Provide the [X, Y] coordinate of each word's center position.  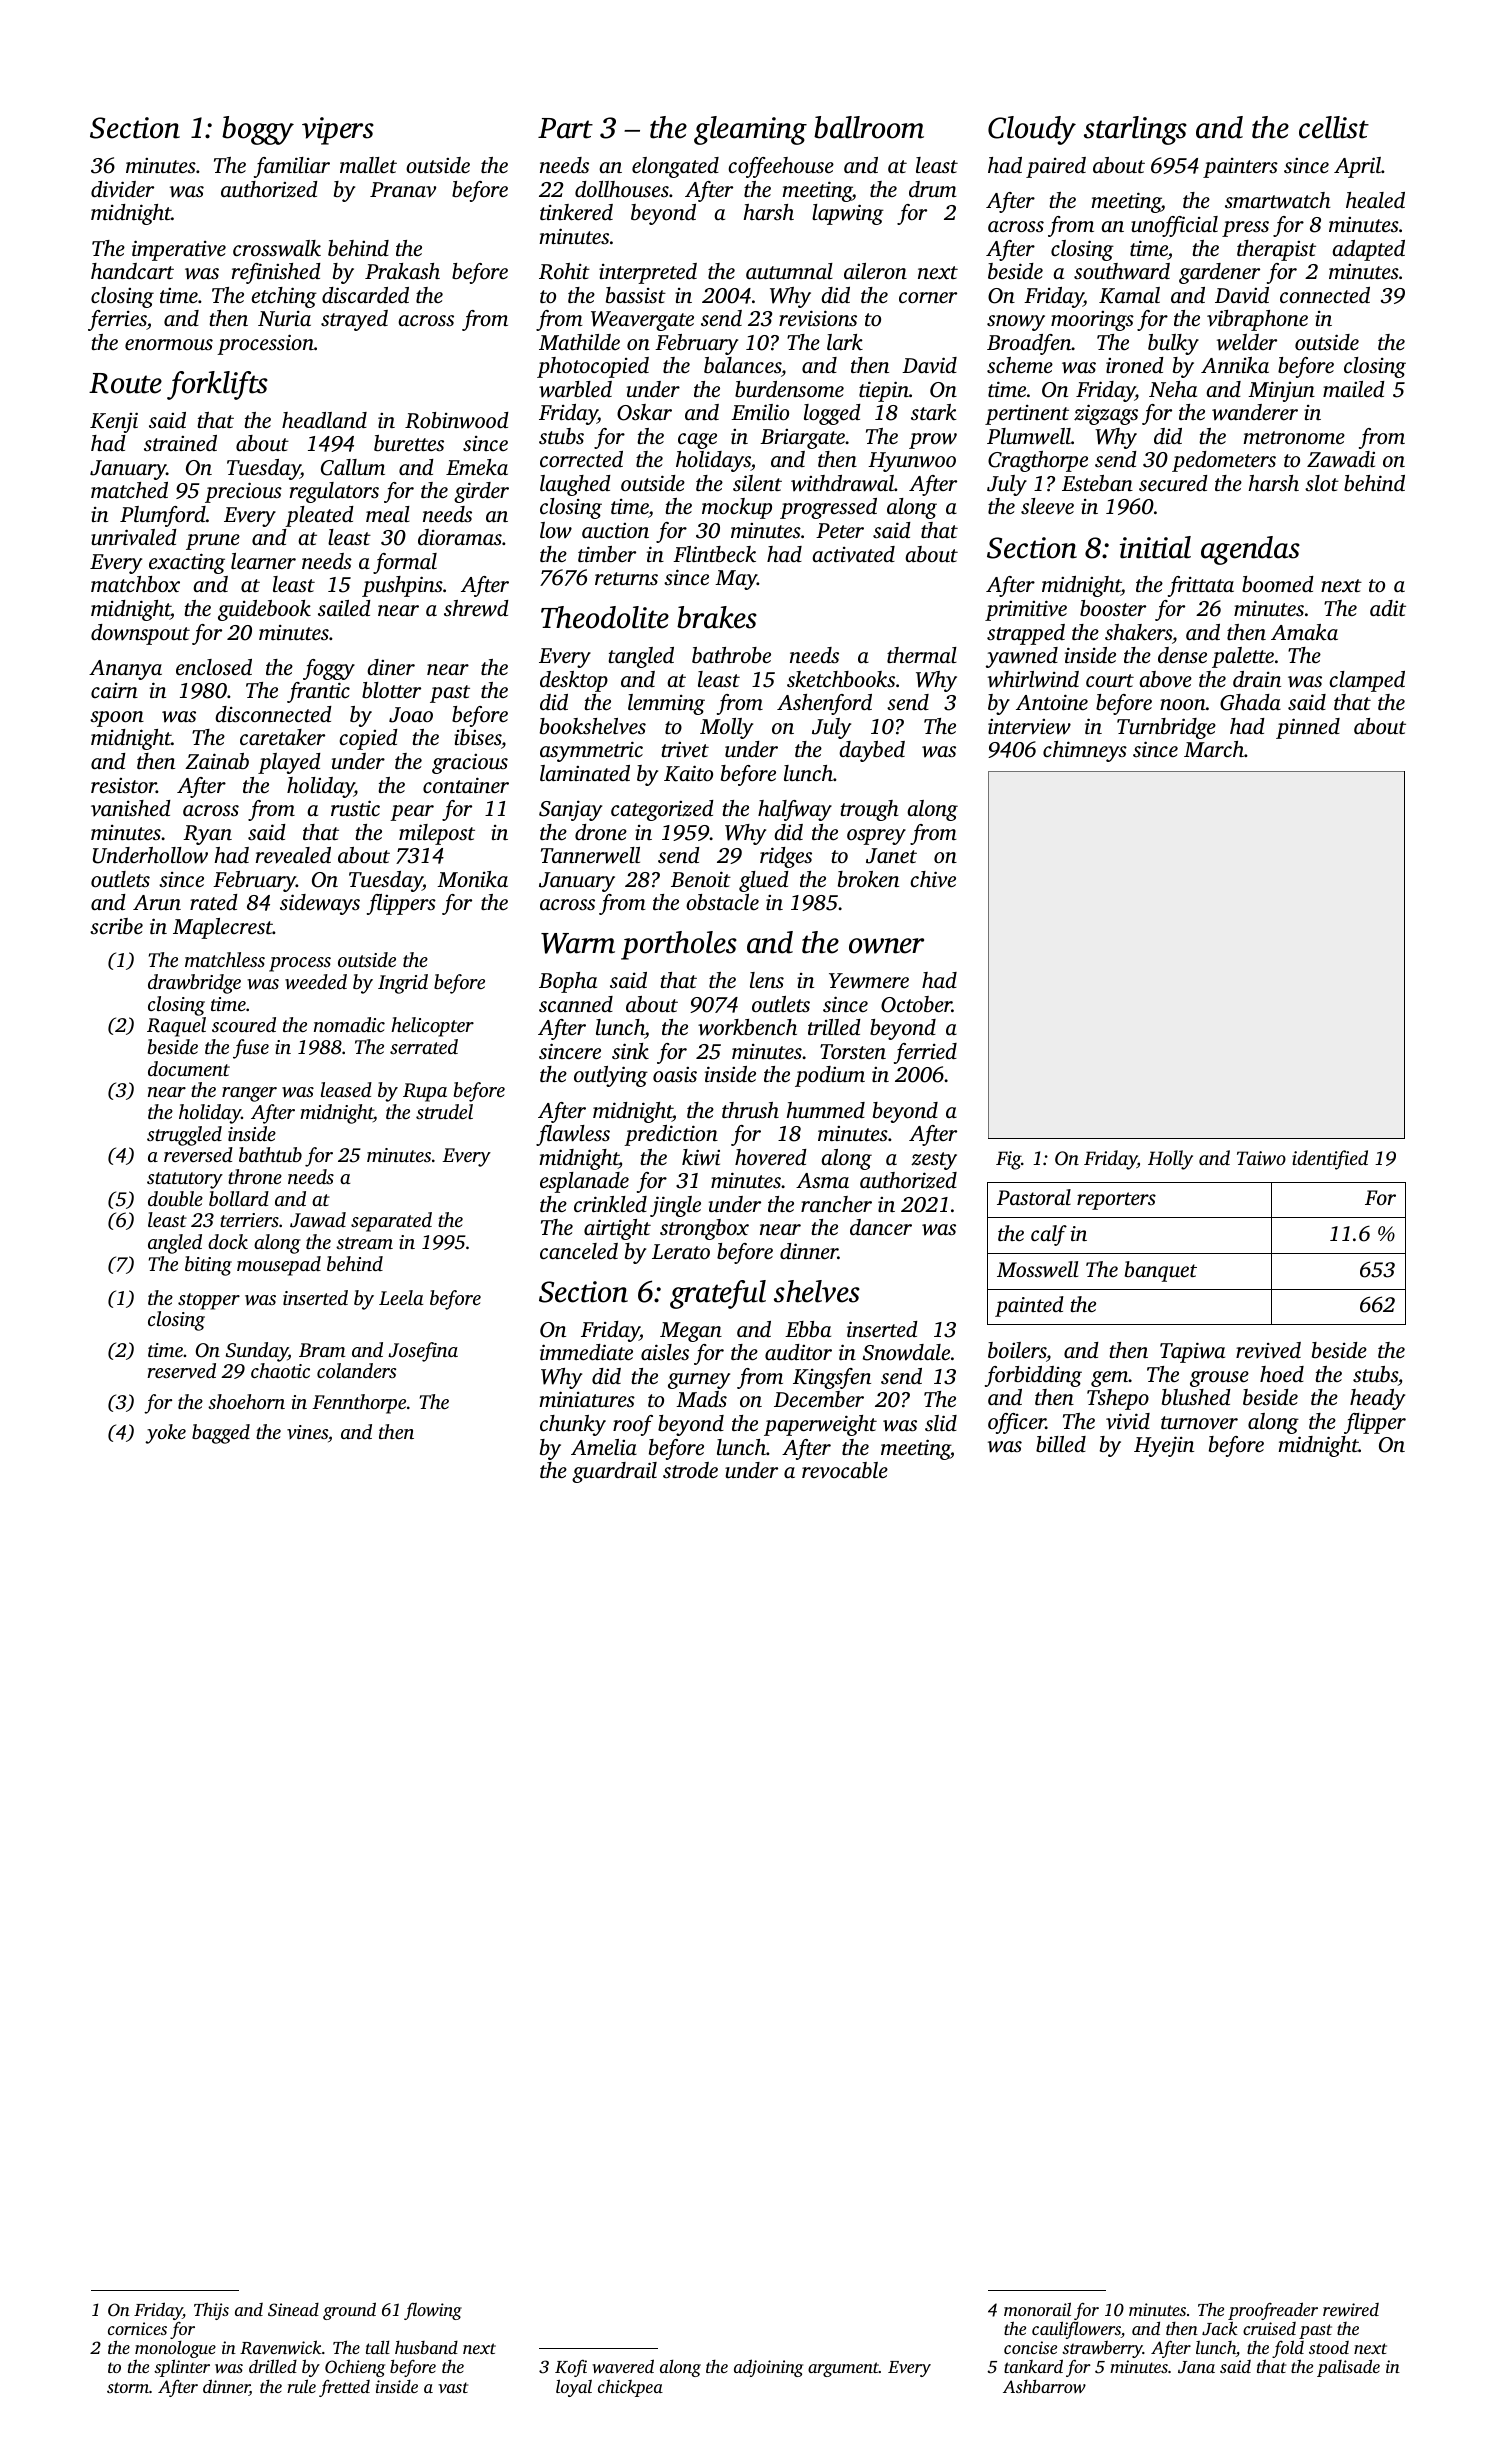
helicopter [432, 1027]
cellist [1334, 127]
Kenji [114, 422]
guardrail [614, 1472]
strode [690, 1470]
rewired [1351, 2309]
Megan [691, 1332]
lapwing [848, 214]
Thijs [211, 2311]
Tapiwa [1192, 1352]
